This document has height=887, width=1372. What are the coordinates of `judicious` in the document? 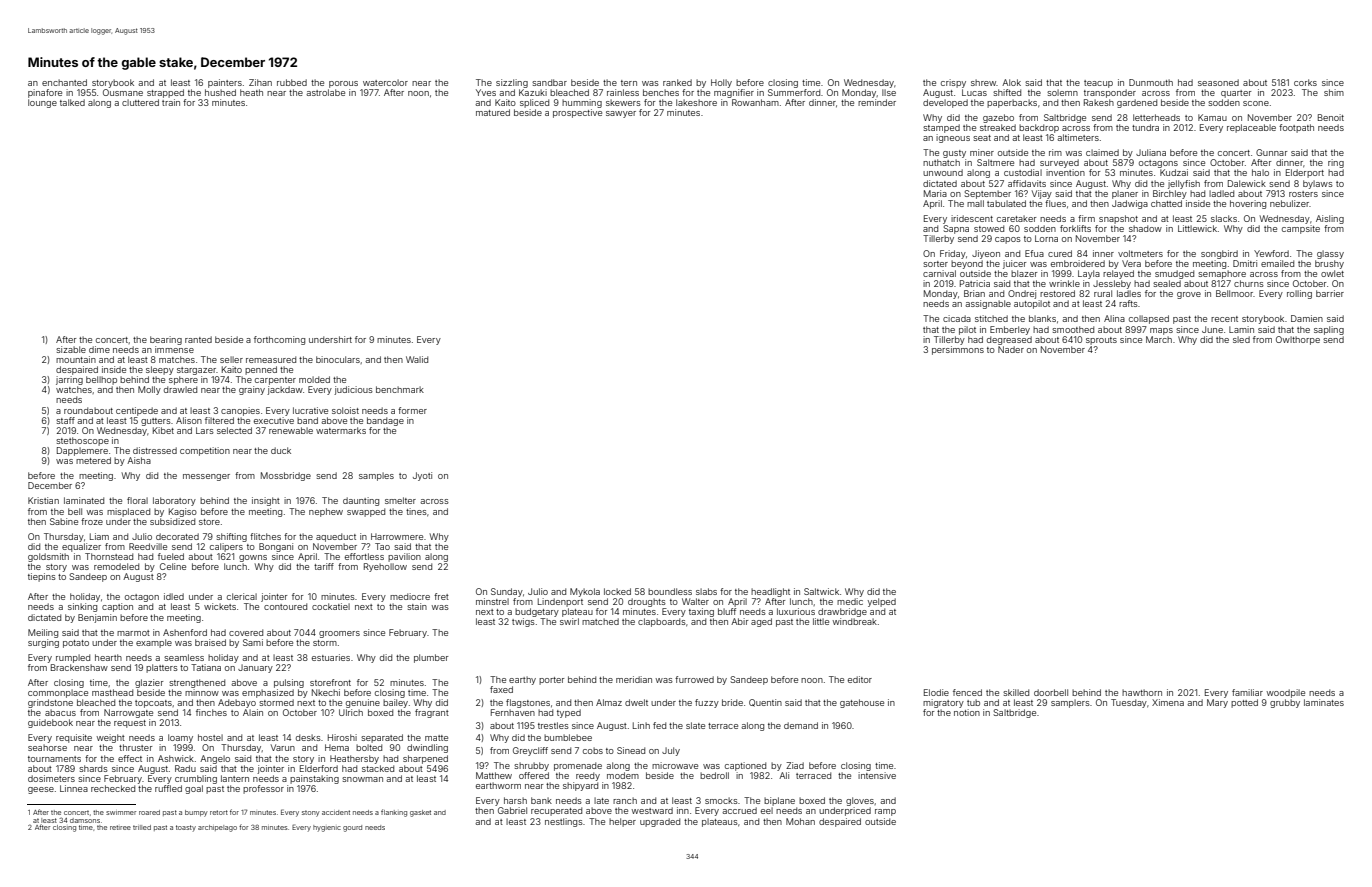 It's located at (353, 390).
